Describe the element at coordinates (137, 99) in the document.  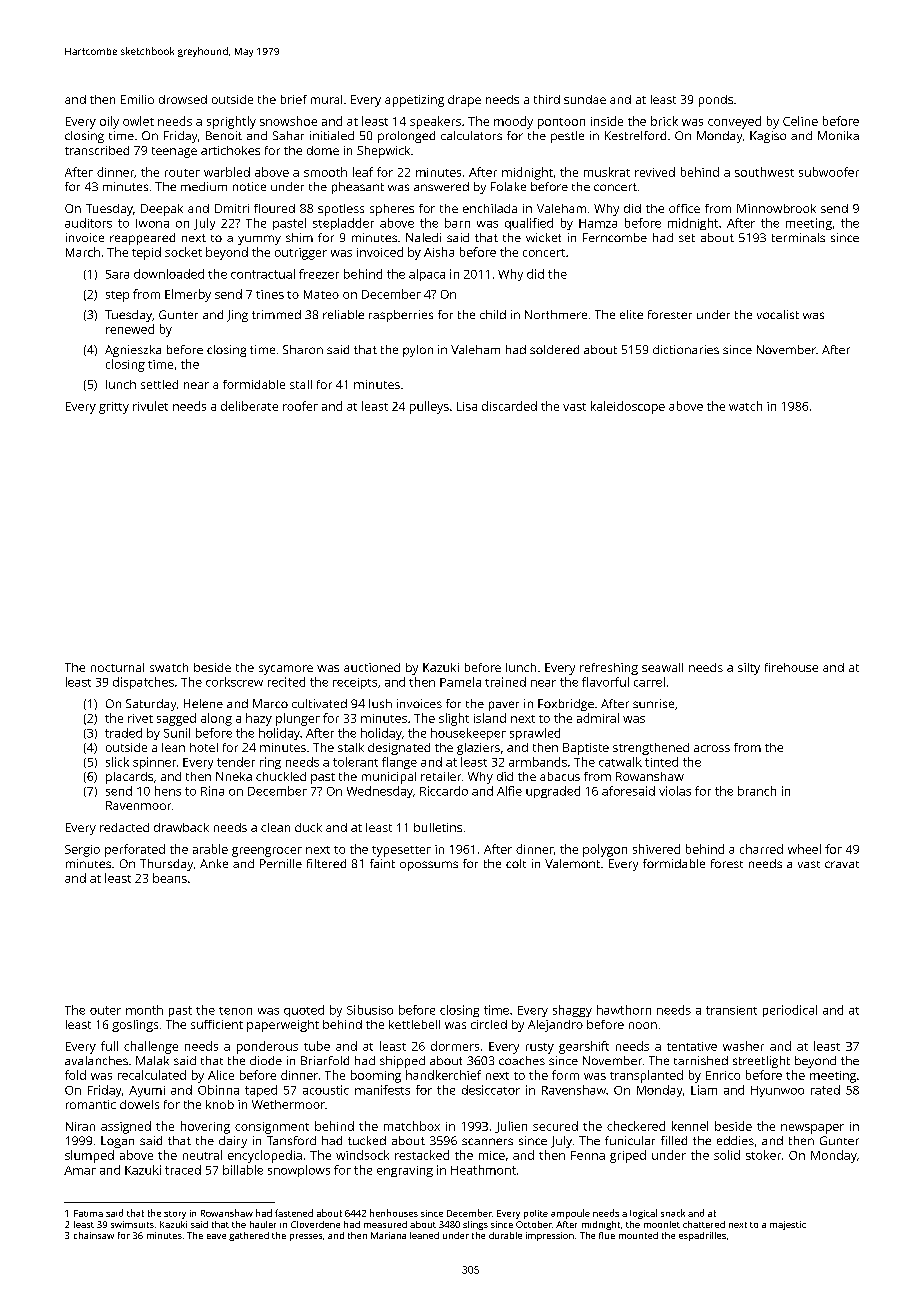
I see `Emilio` at that location.
